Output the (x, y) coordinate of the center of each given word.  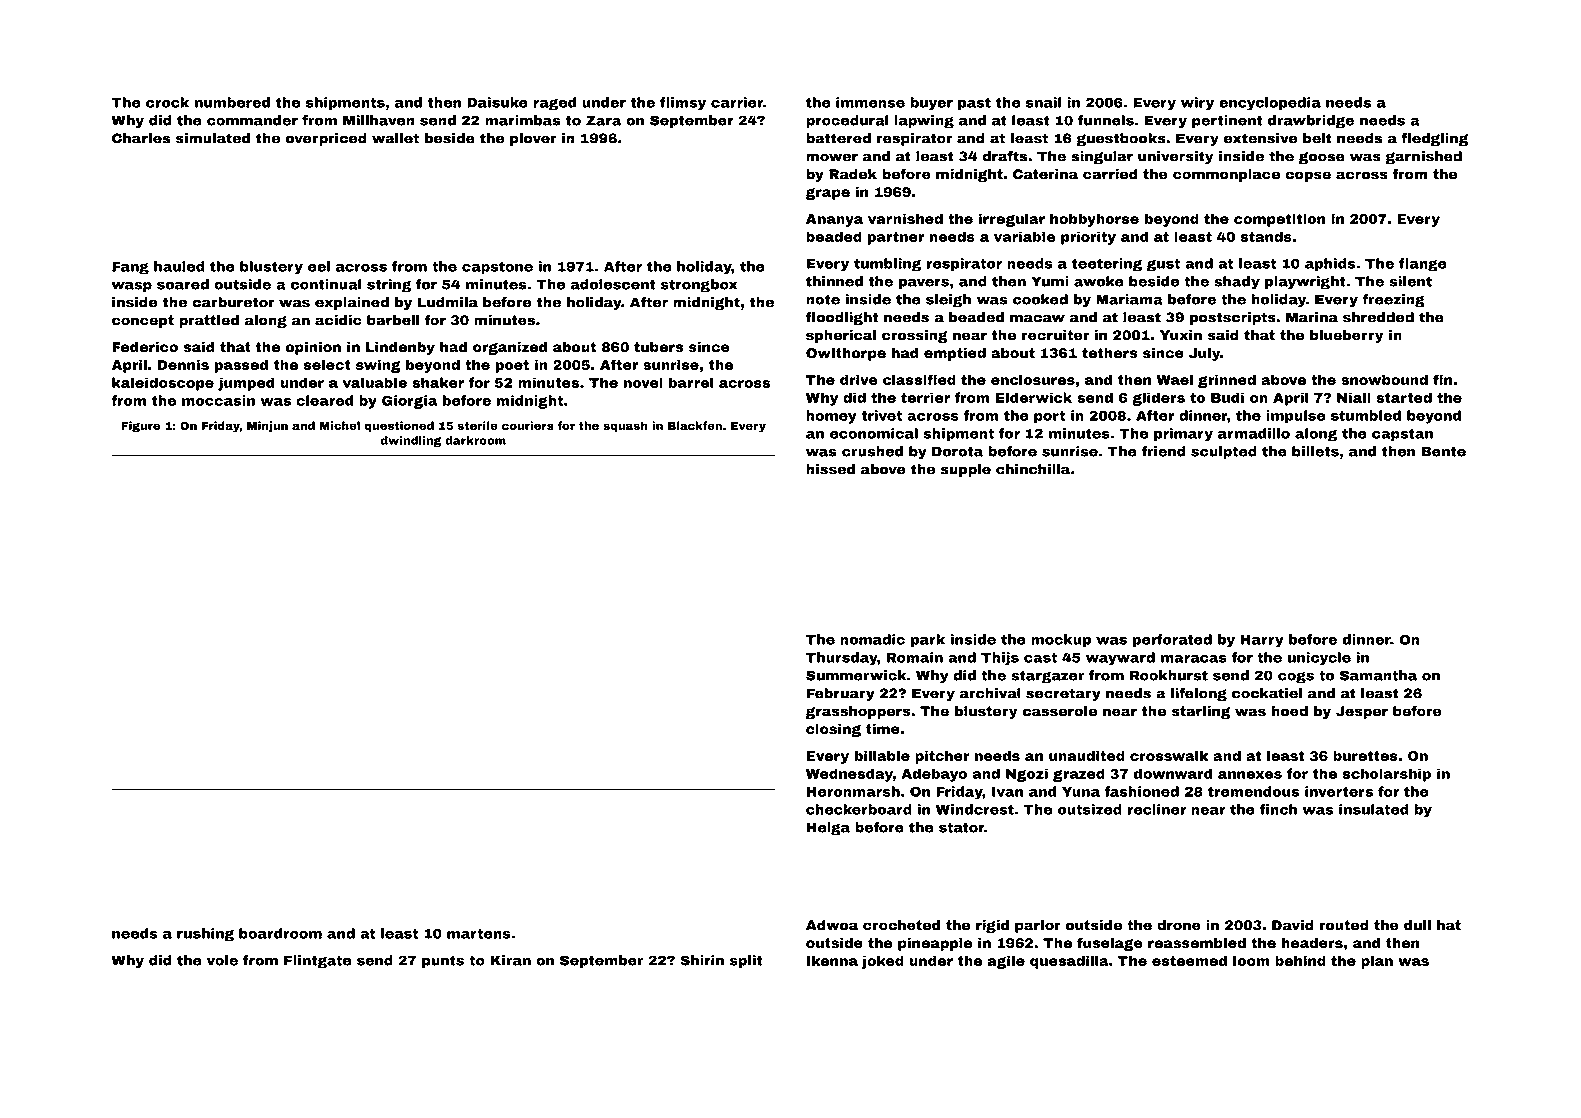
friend (1163, 451)
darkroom (475, 440)
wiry (1197, 104)
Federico (145, 346)
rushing (205, 935)
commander (252, 120)
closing (833, 730)
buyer (931, 104)
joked (883, 962)
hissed (830, 469)
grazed (1079, 775)
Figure (141, 427)
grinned (1227, 381)
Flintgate (318, 962)
